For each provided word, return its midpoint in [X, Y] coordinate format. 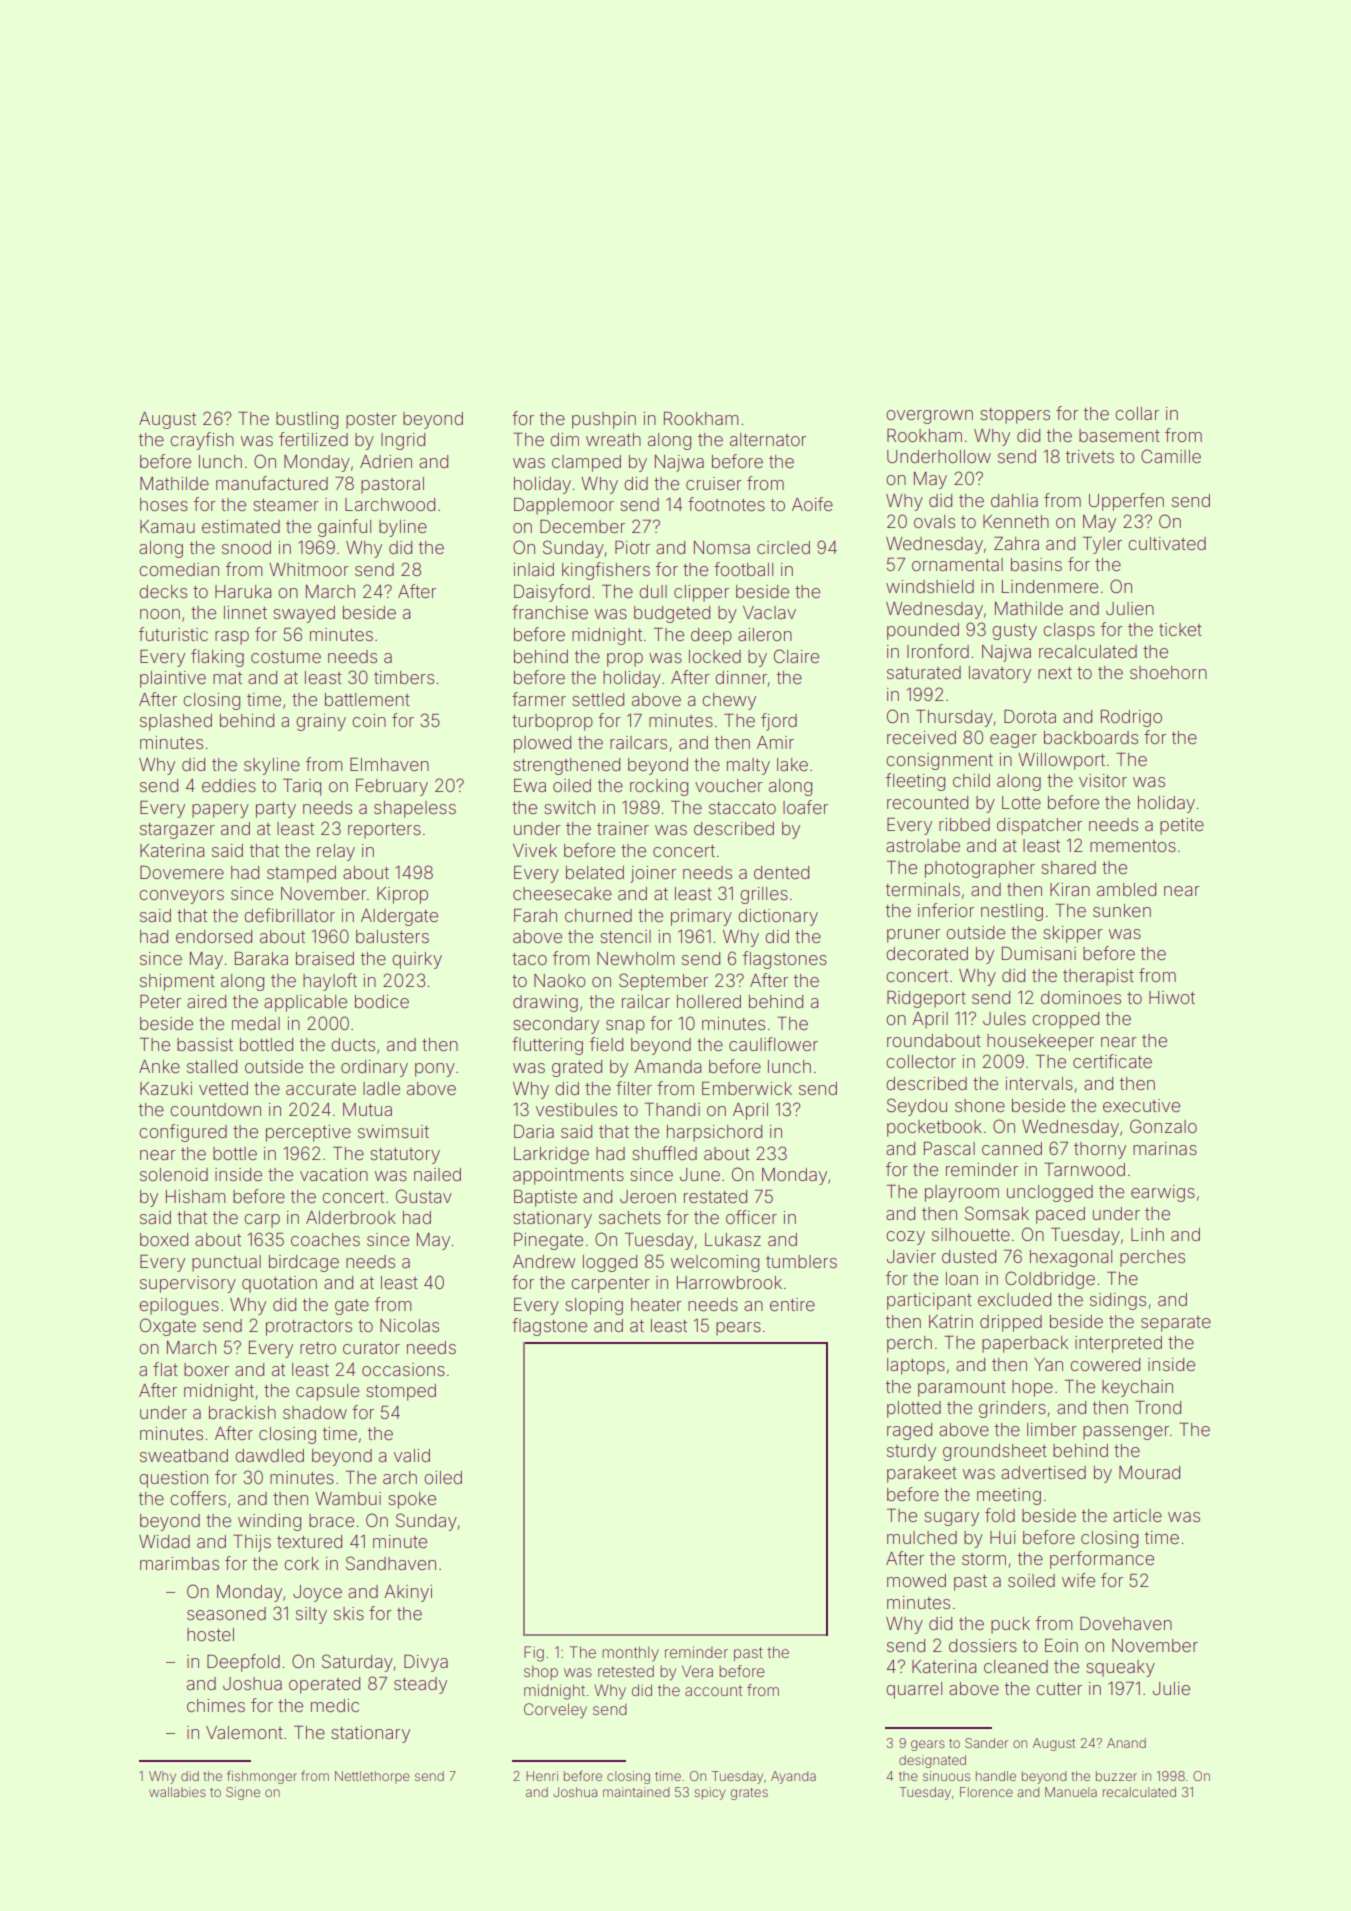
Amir [775, 742]
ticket [1180, 629]
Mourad [1149, 1472]
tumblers [801, 1261]
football [743, 569]
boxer [206, 1369]
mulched [922, 1537]
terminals [923, 889]
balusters [392, 936]
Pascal [949, 1148]
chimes [216, 1705]
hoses [164, 504]
